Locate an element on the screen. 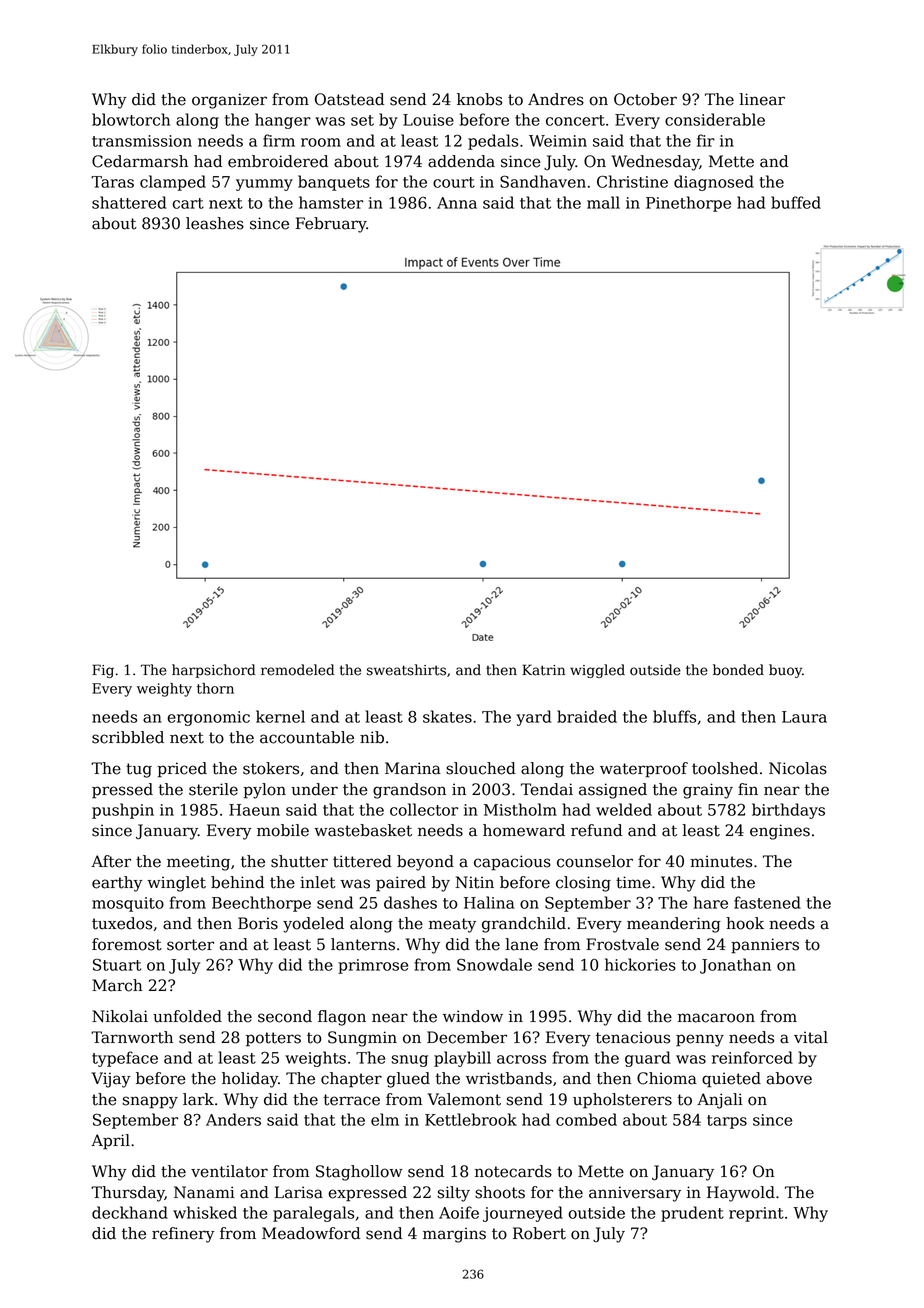 The width and height of the screenshot is (924, 1308). mall is located at coordinates (603, 202).
